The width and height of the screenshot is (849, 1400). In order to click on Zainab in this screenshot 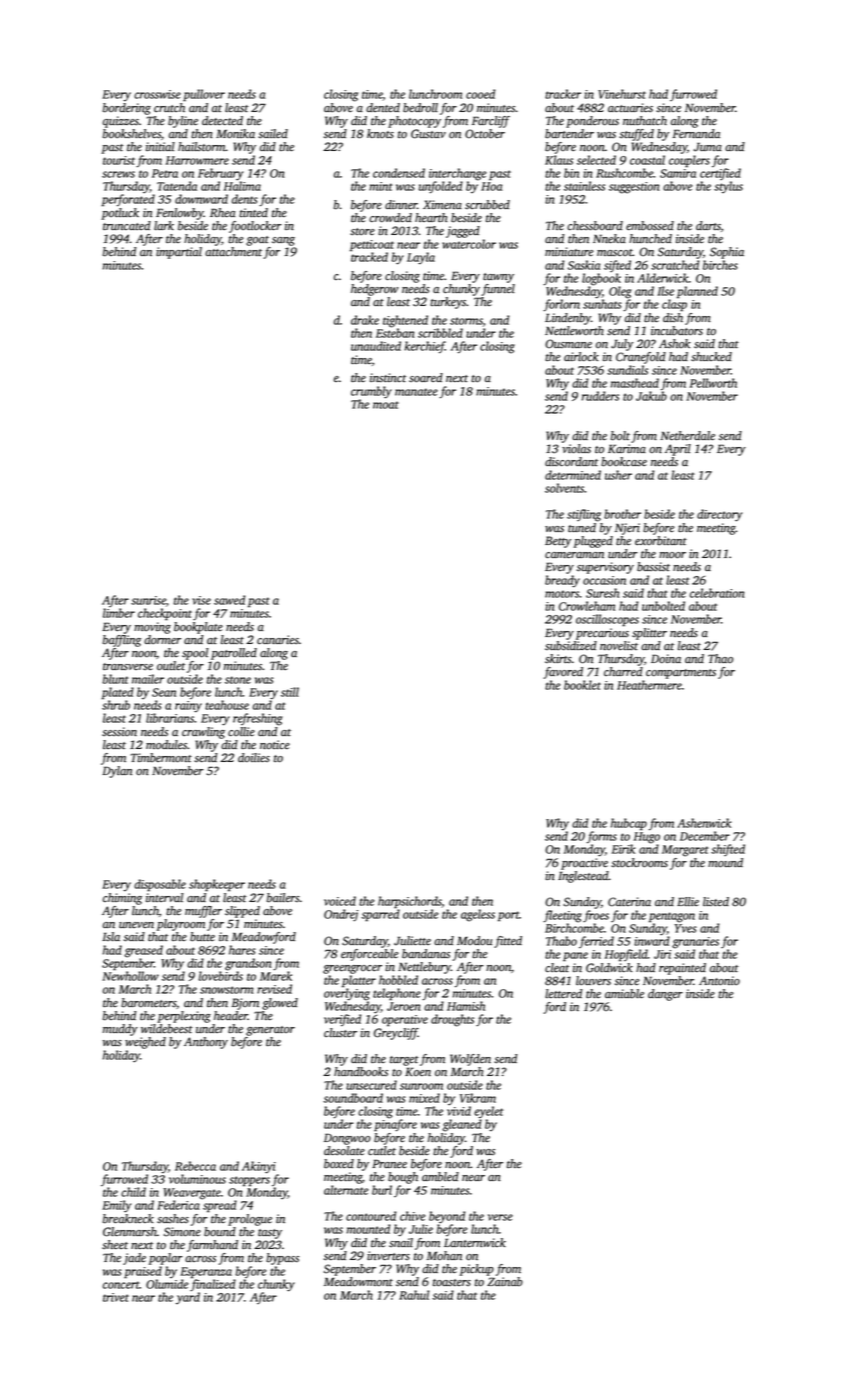, I will do `click(505, 1282)`.
